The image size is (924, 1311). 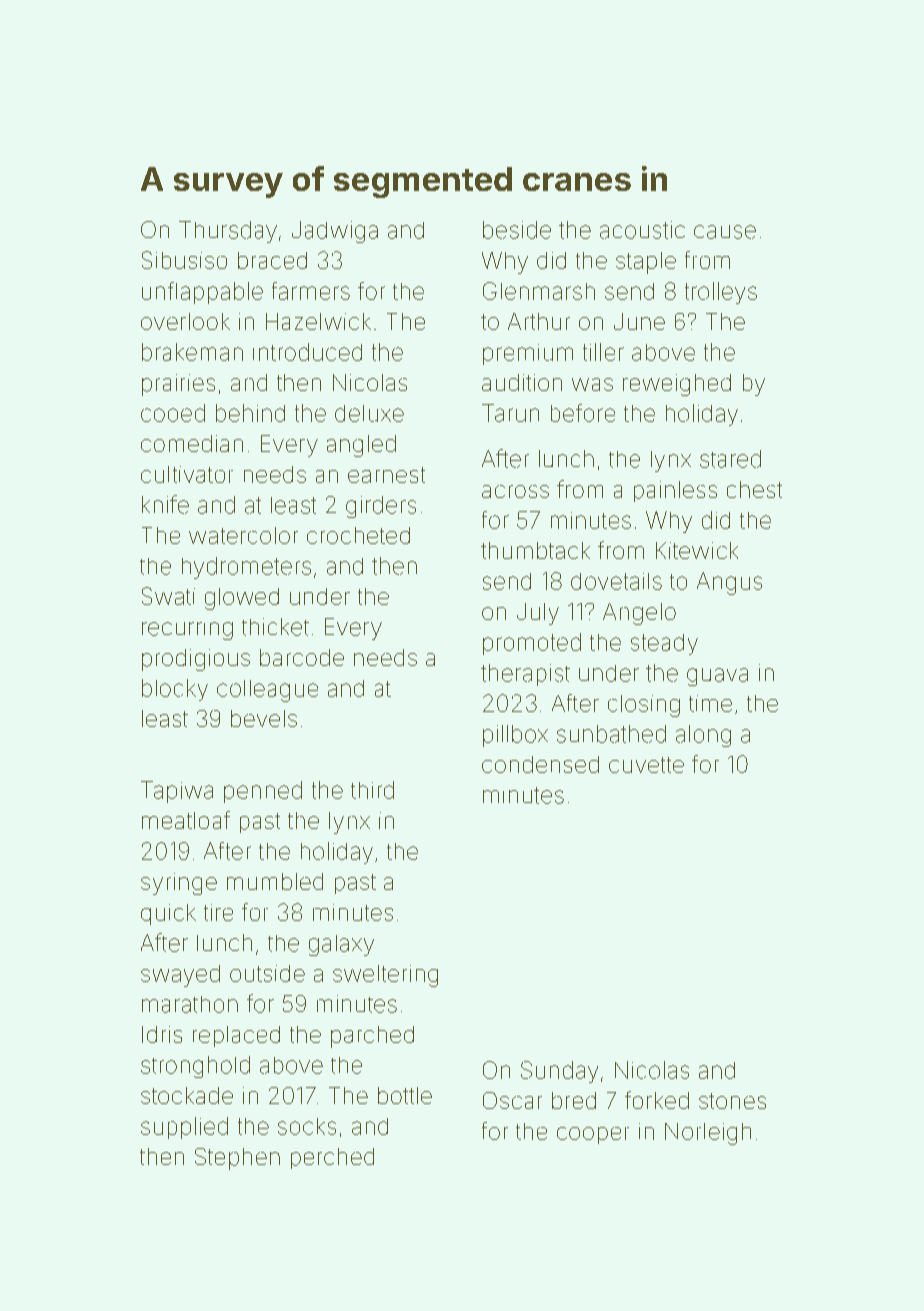 I want to click on beside, so click(x=517, y=230).
